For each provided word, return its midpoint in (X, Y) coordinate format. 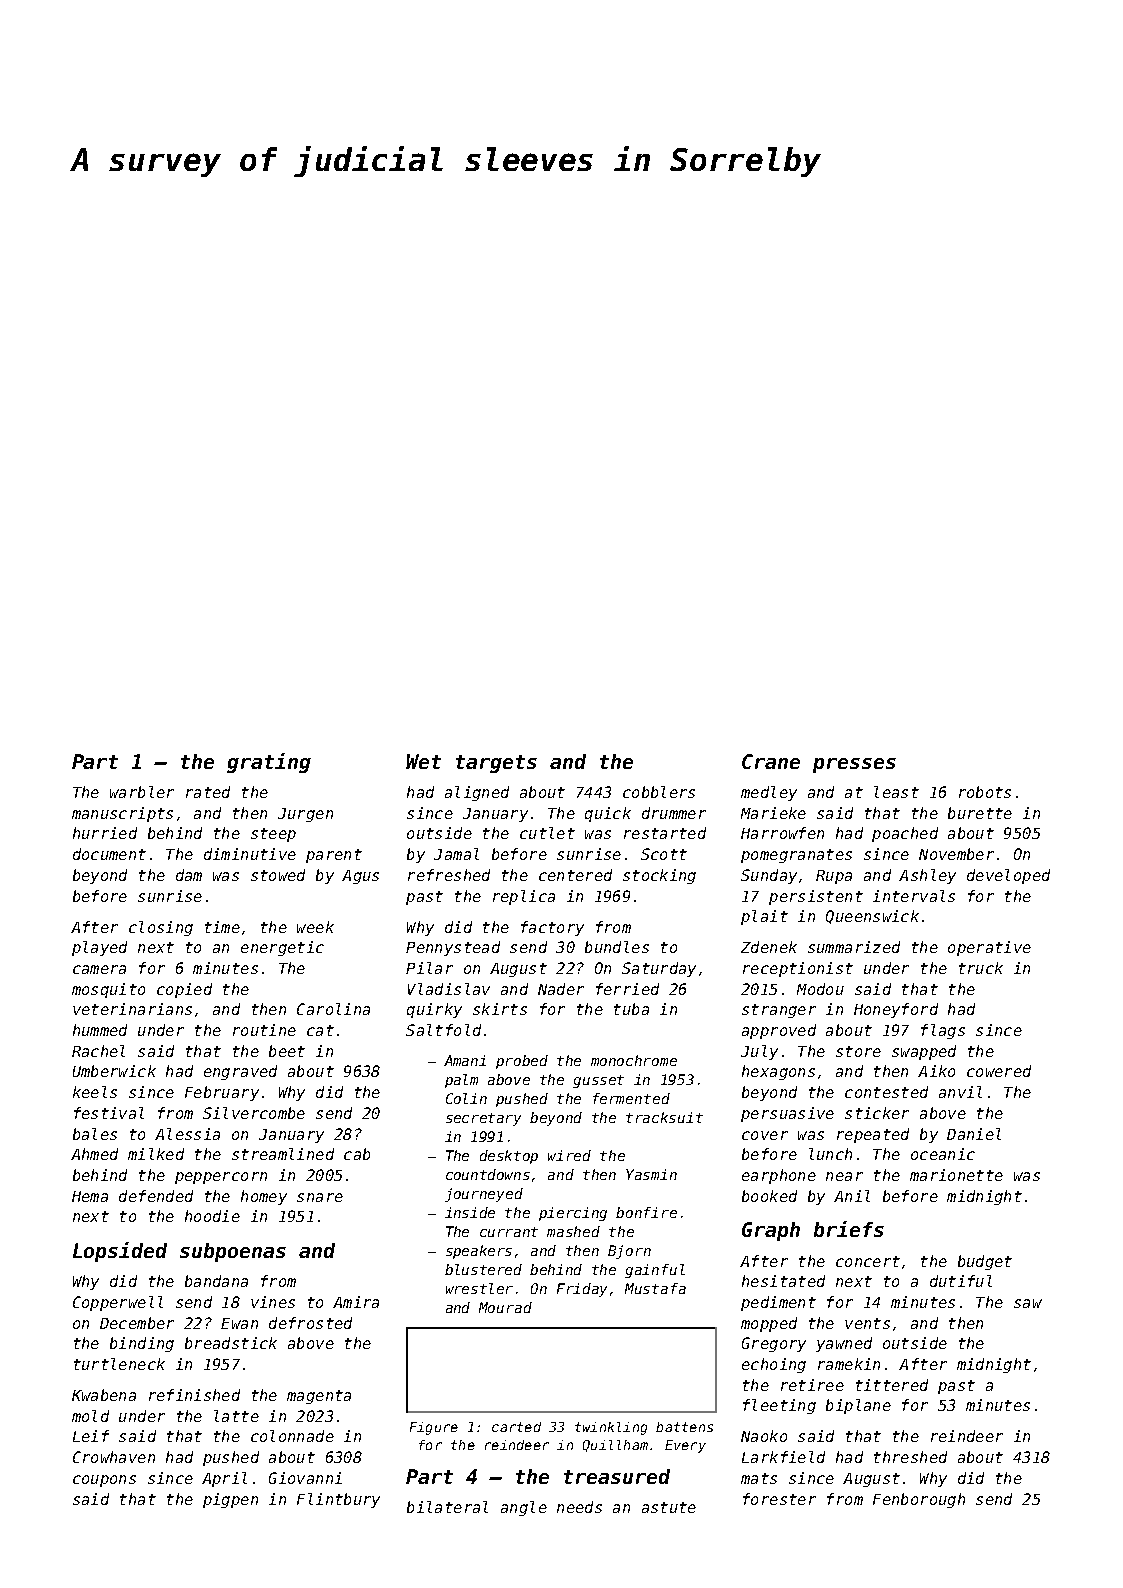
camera (99, 969)
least (896, 792)
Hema (90, 1196)
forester (779, 1499)
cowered (999, 1071)
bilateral (447, 1507)
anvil (960, 1092)
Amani (465, 1060)
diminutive (250, 854)
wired (569, 1155)
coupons (104, 1481)
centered (575, 875)
